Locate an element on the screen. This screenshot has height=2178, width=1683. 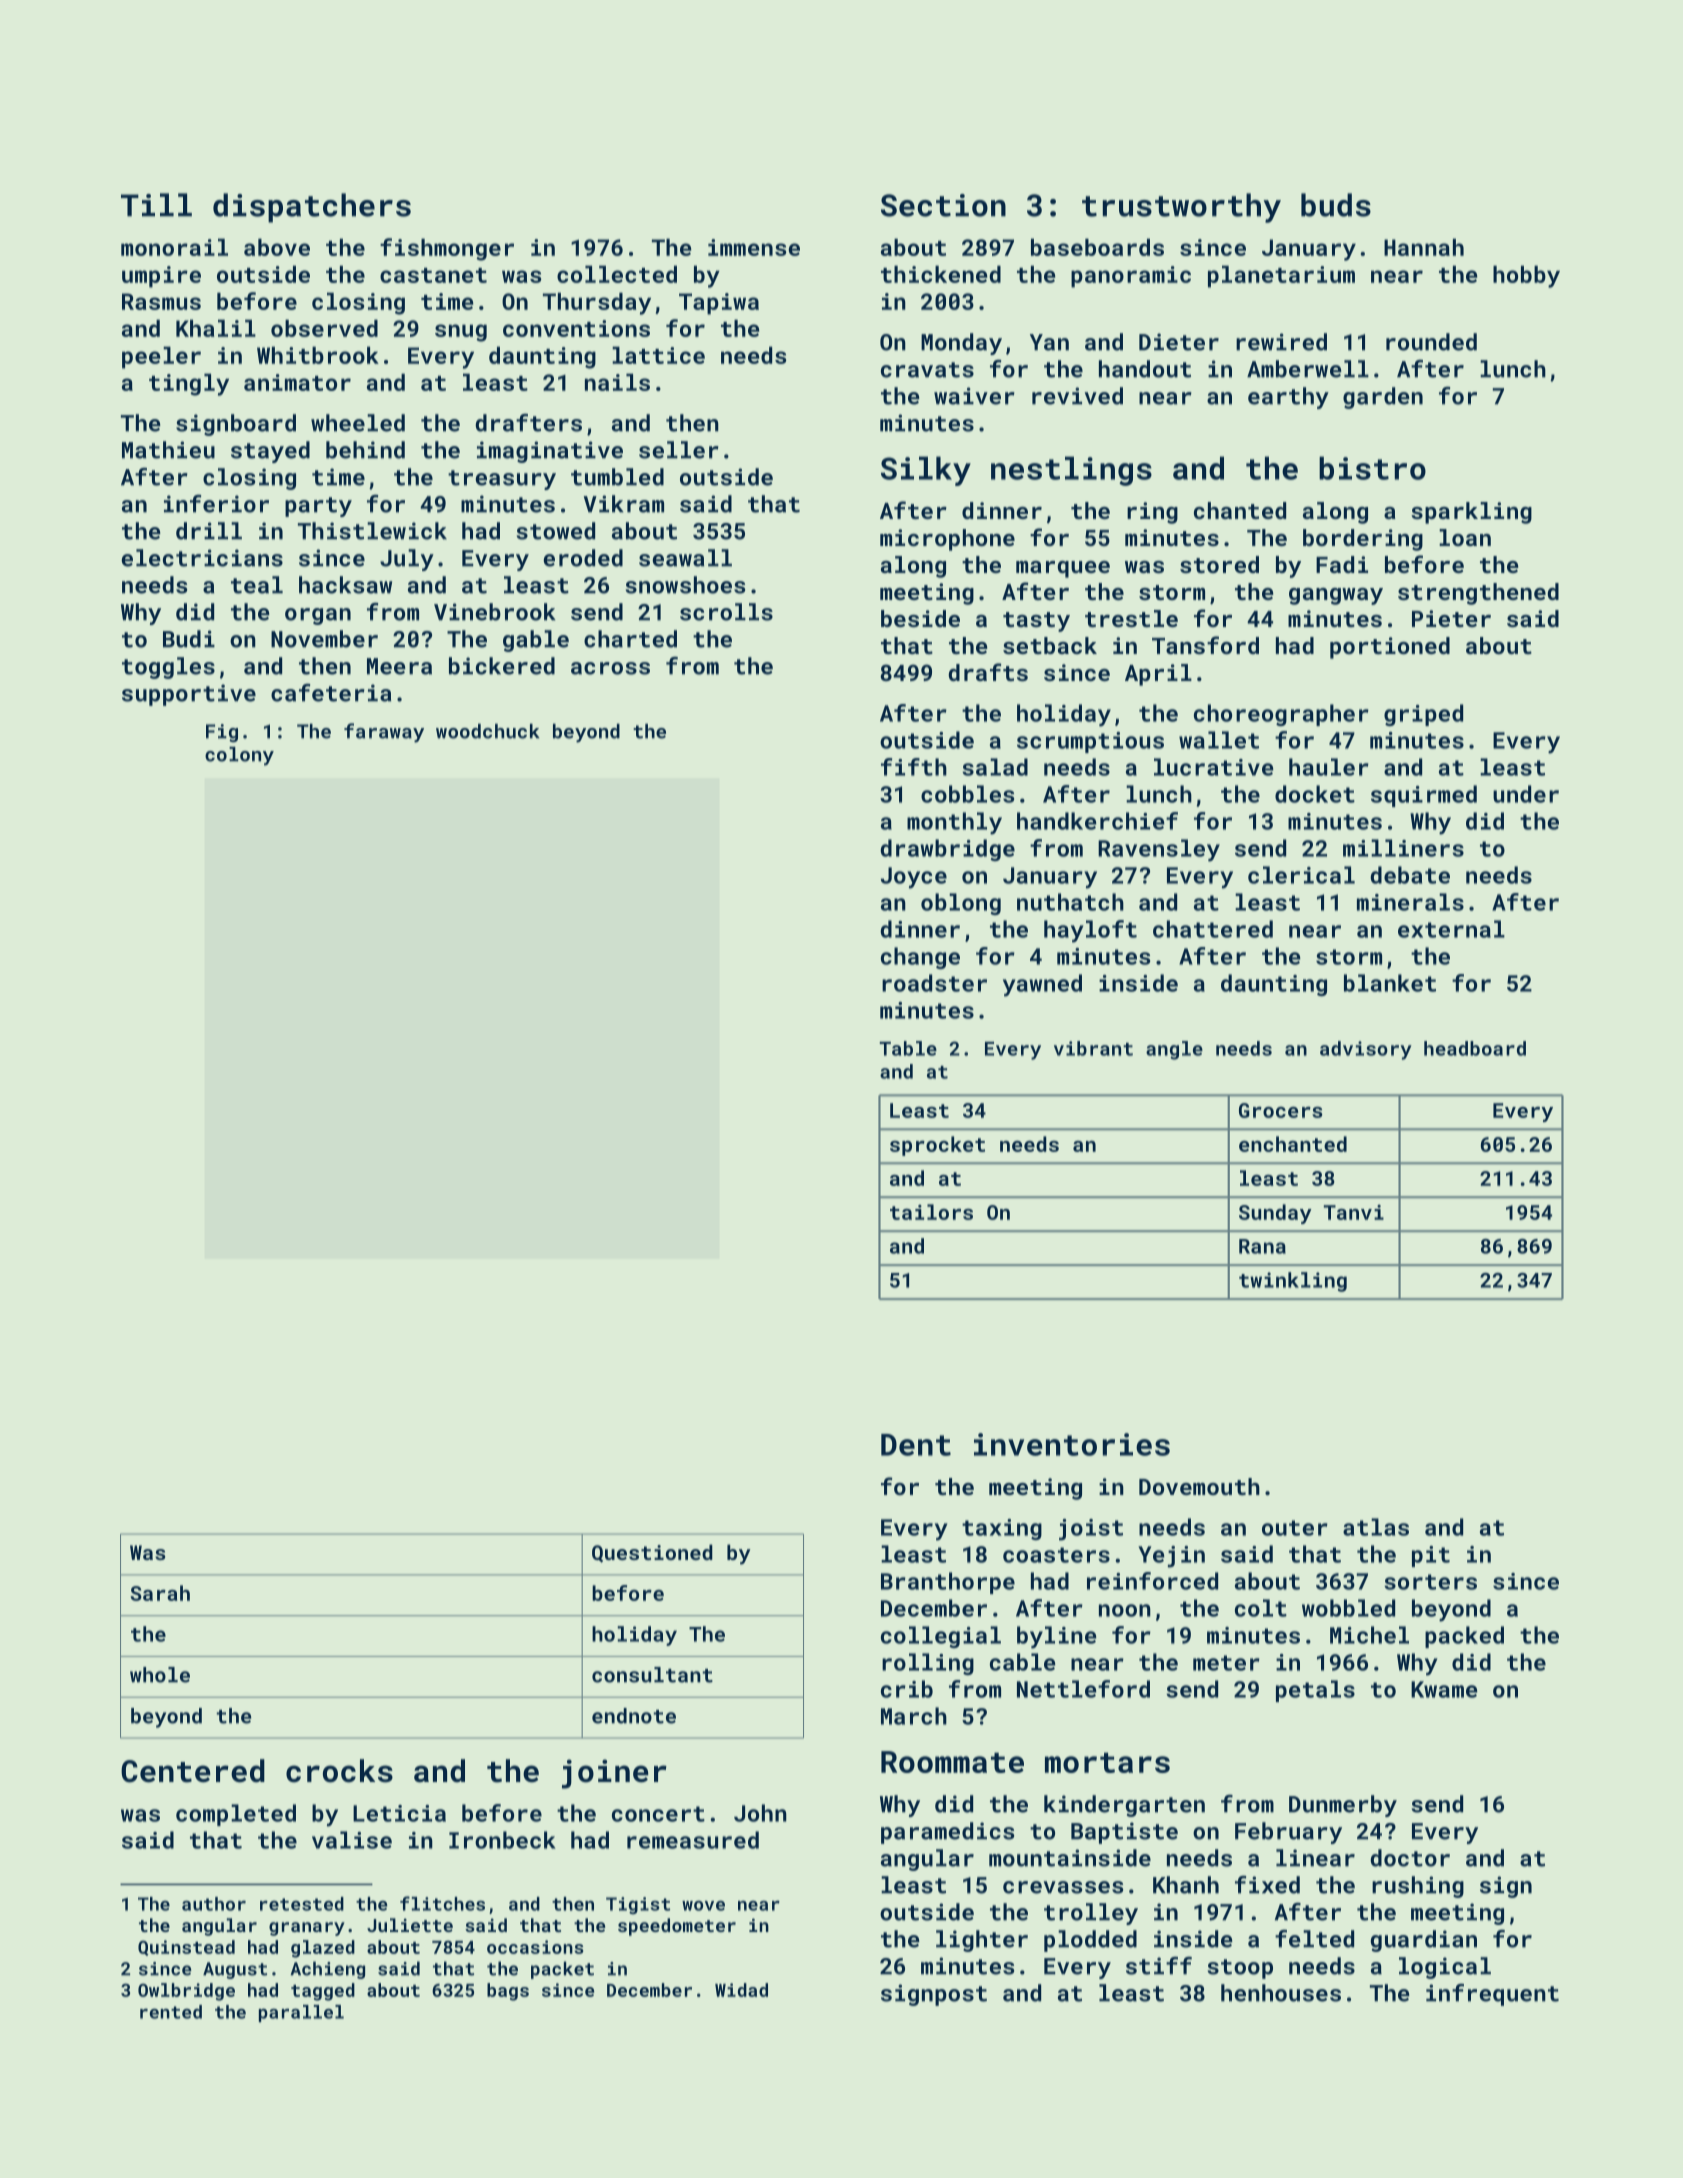
Widad is located at coordinates (741, 1990).
